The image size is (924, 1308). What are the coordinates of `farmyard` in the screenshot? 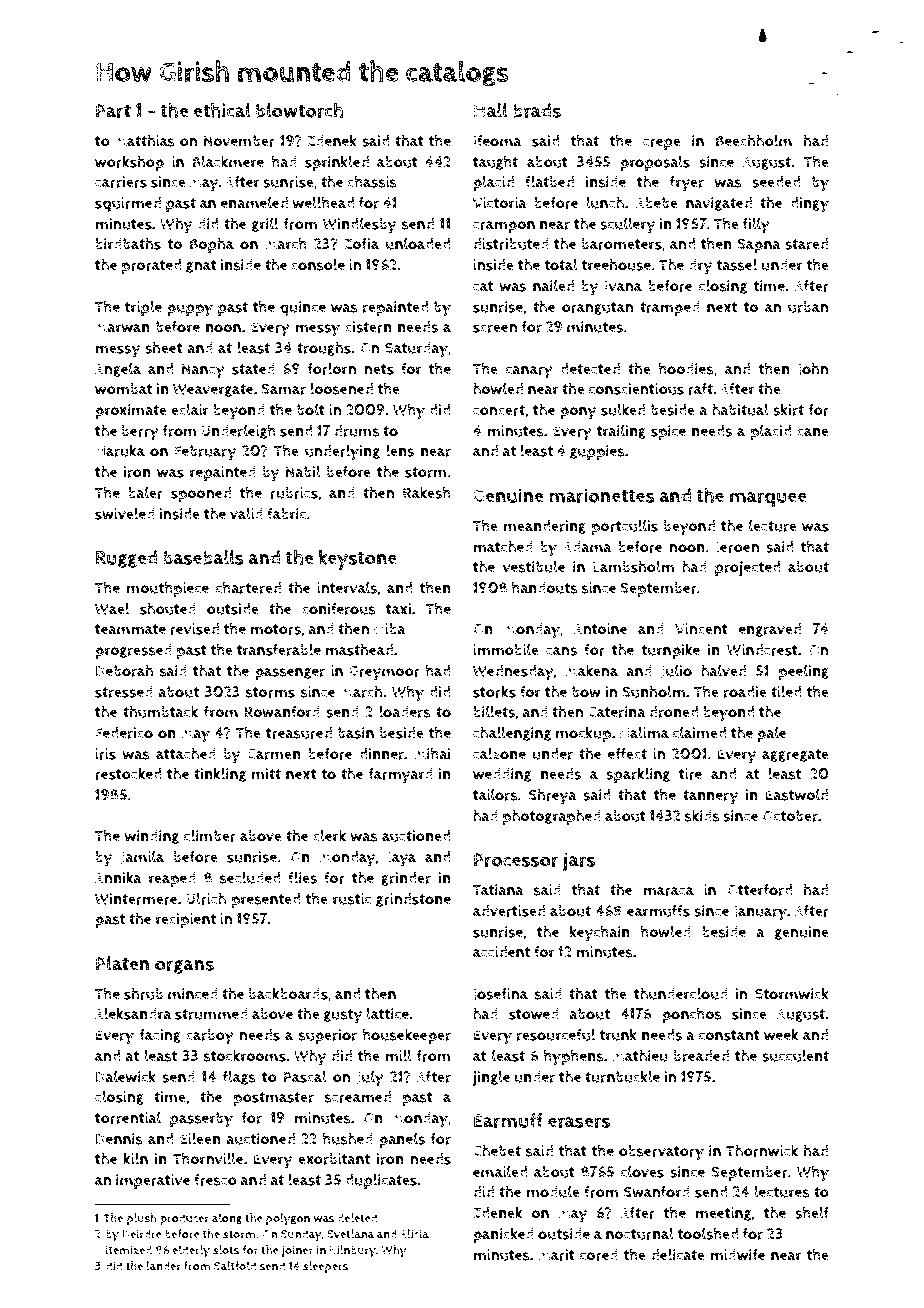 It's located at (400, 776).
